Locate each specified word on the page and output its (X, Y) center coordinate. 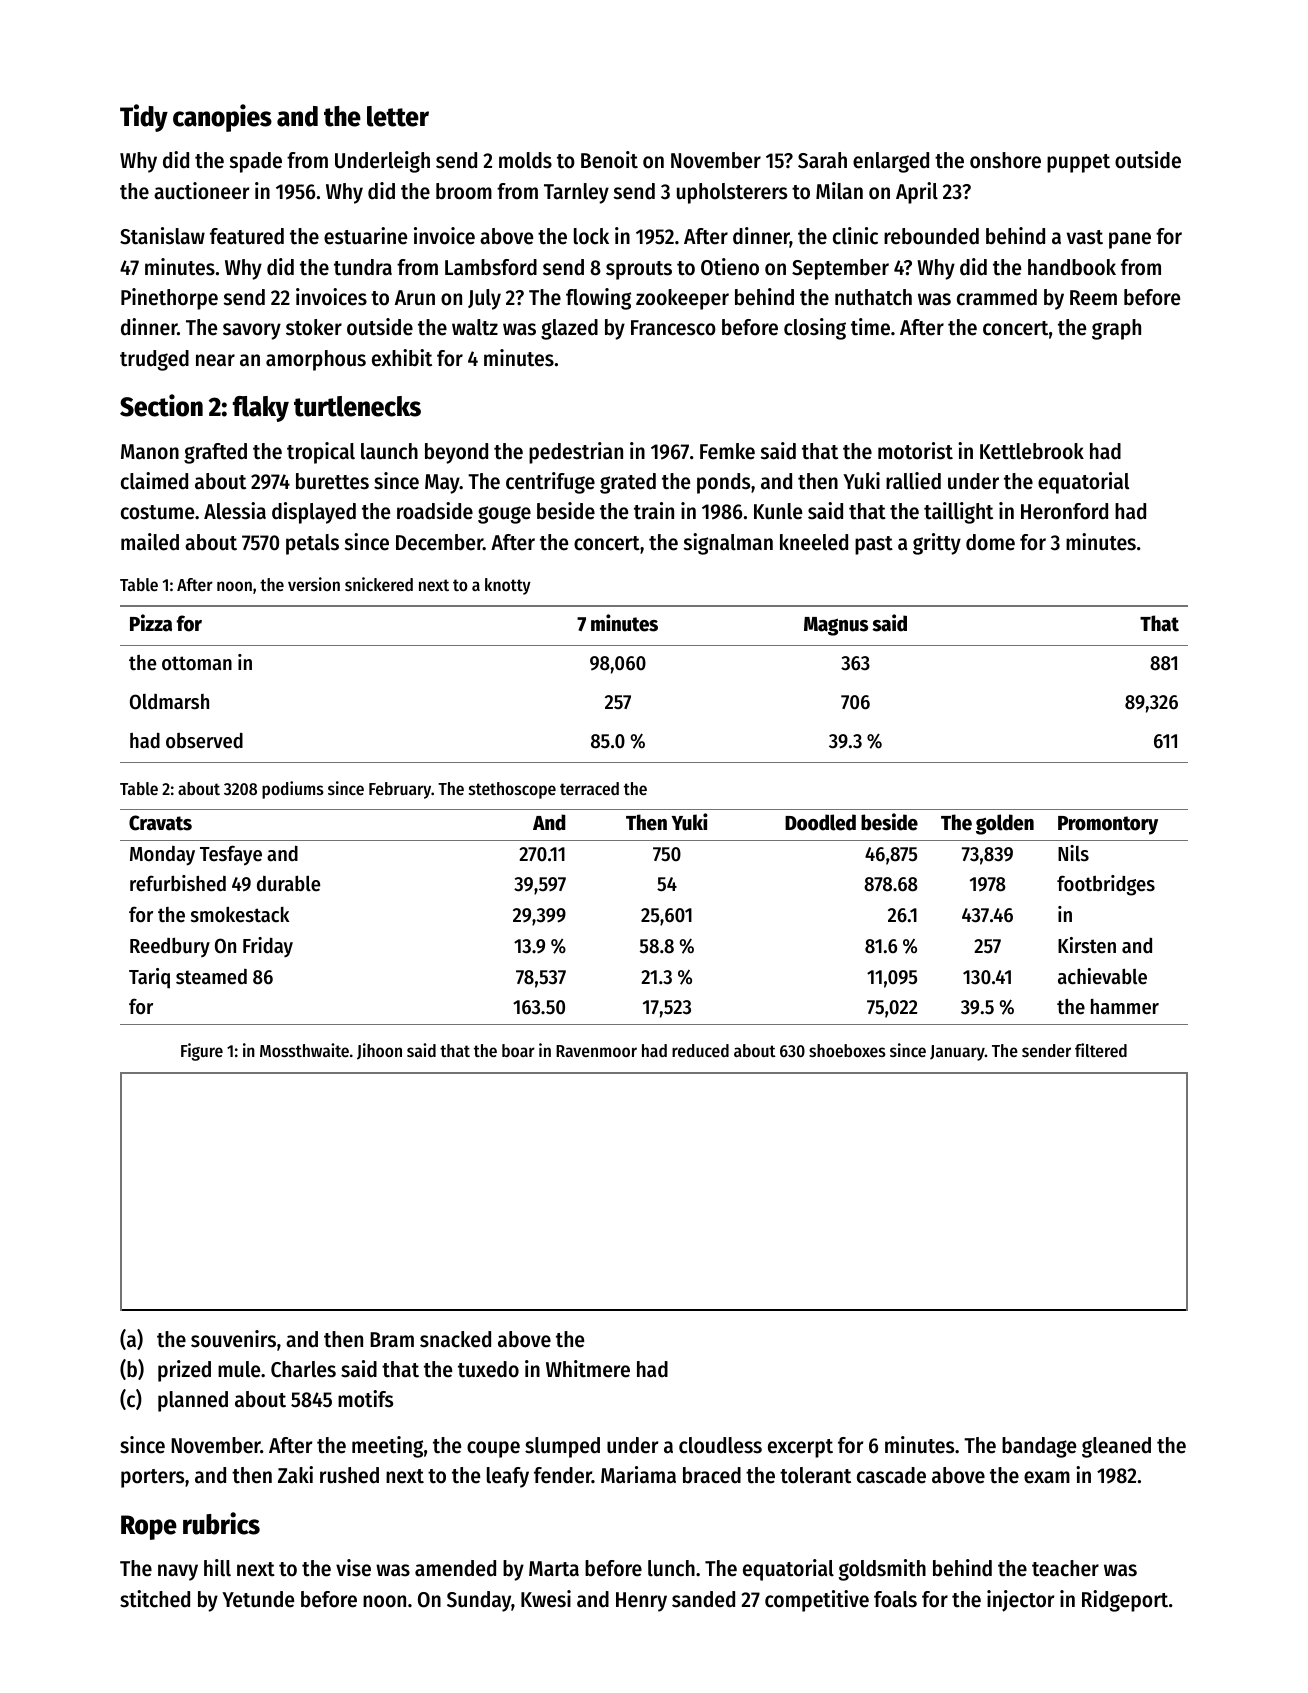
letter (398, 116)
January (957, 1053)
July (484, 299)
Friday (268, 947)
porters (152, 1478)
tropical (321, 453)
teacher (1065, 1568)
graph (1116, 329)
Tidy (144, 118)
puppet (1078, 163)
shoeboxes (847, 1050)
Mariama (638, 1475)
